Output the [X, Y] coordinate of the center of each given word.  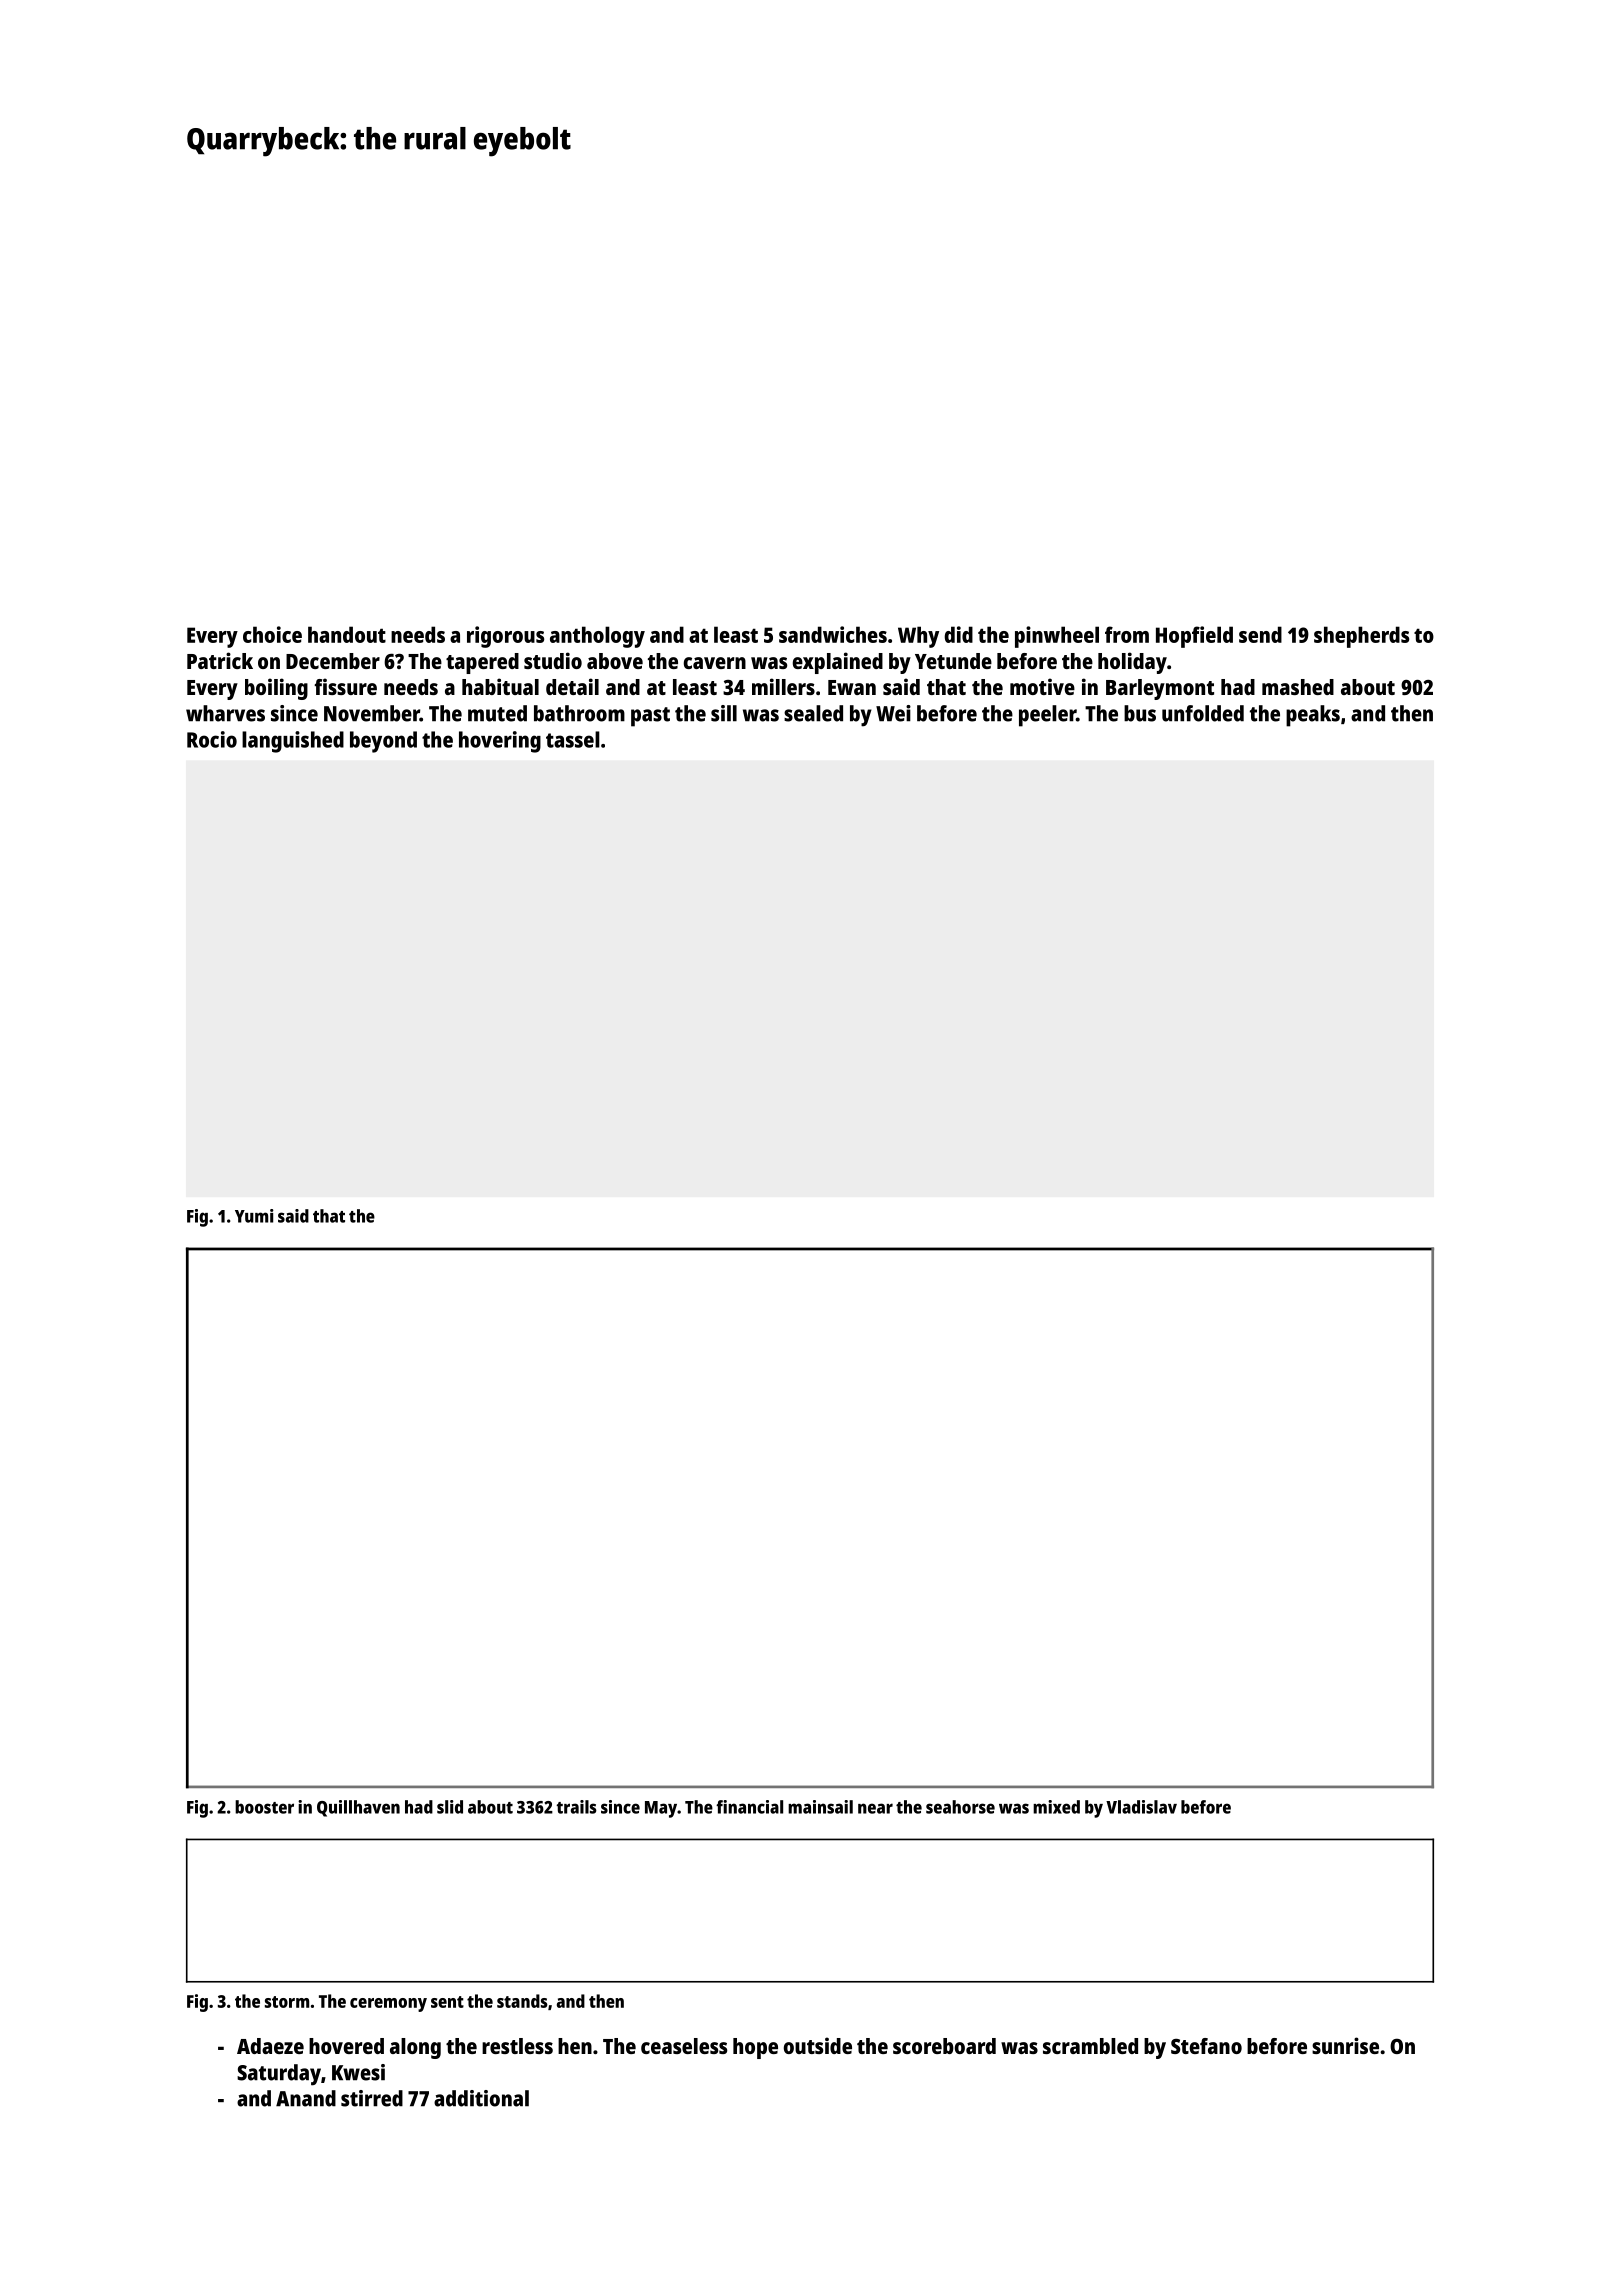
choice [272, 634]
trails [576, 1807]
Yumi [254, 1216]
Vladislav [1141, 1807]
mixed [1056, 1807]
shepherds [1361, 637]
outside [818, 2045]
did [959, 634]
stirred [372, 2098]
